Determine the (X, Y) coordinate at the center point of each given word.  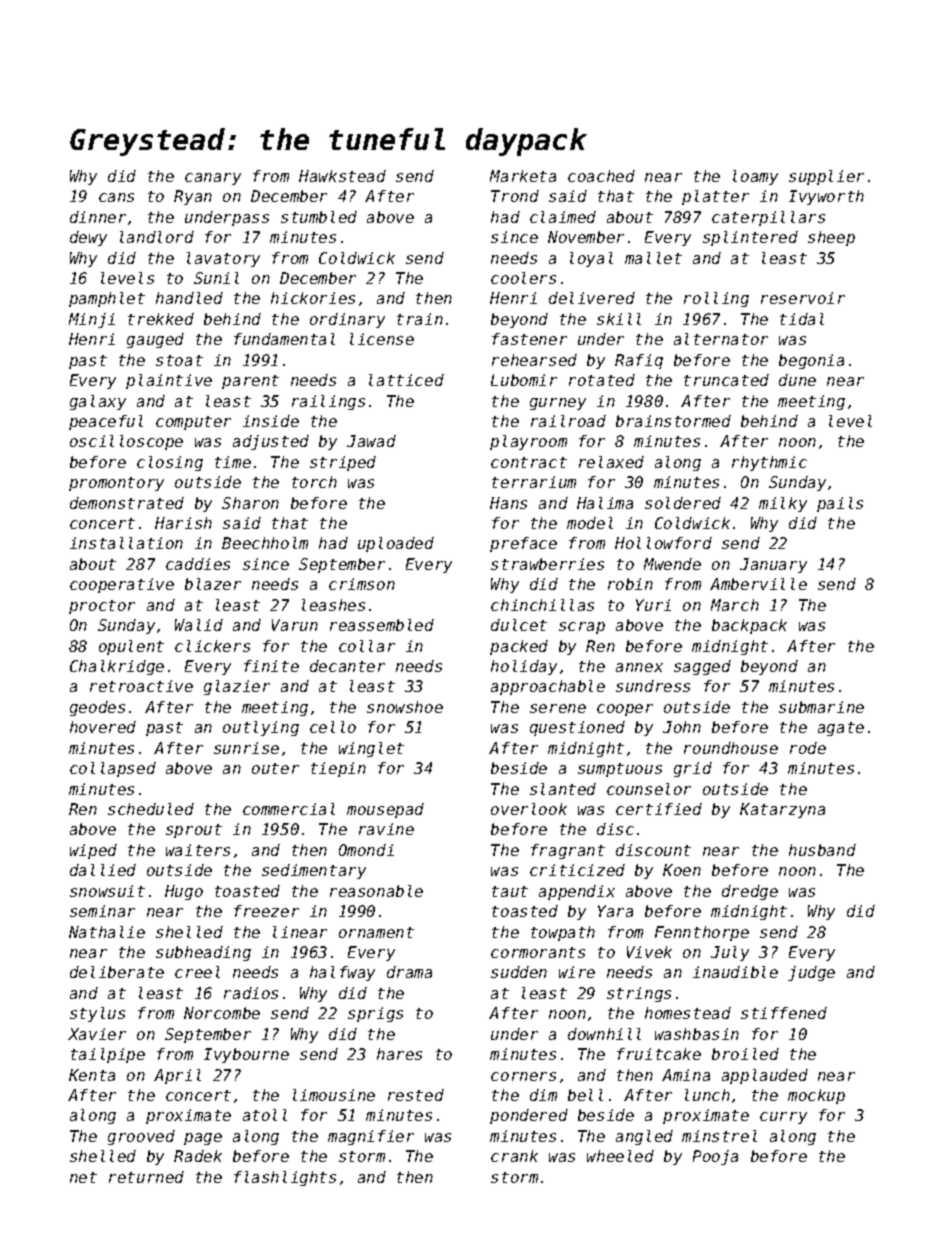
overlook (529, 809)
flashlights (285, 1178)
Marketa (523, 176)
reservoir (803, 298)
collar (367, 646)
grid (693, 769)
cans (116, 197)
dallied (103, 870)
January (773, 565)
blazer (213, 584)
